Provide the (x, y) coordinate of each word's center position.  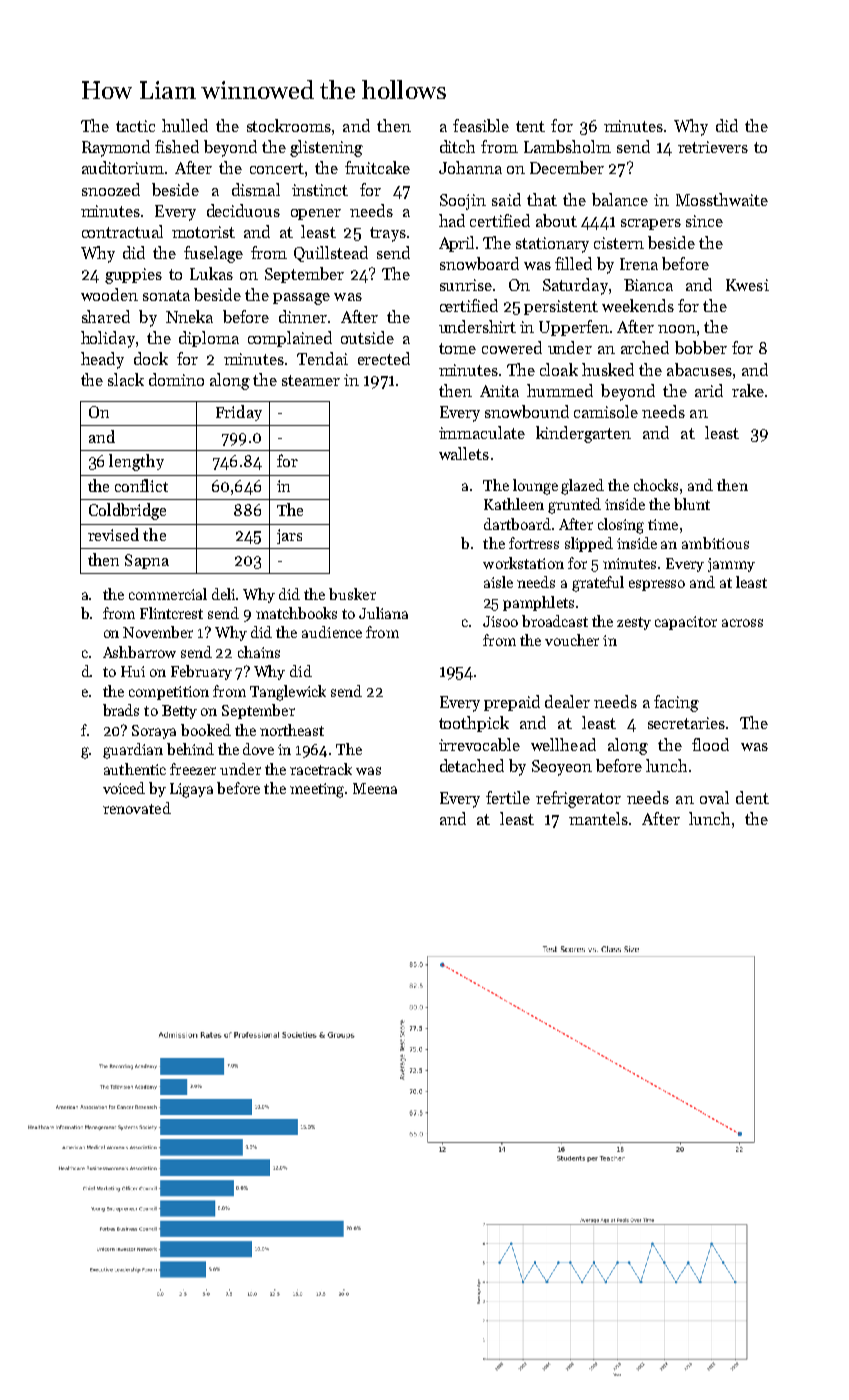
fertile (508, 797)
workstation (523, 563)
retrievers (713, 147)
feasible (481, 125)
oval (714, 797)
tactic (135, 126)
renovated (137, 808)
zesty (634, 623)
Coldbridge (127, 511)
